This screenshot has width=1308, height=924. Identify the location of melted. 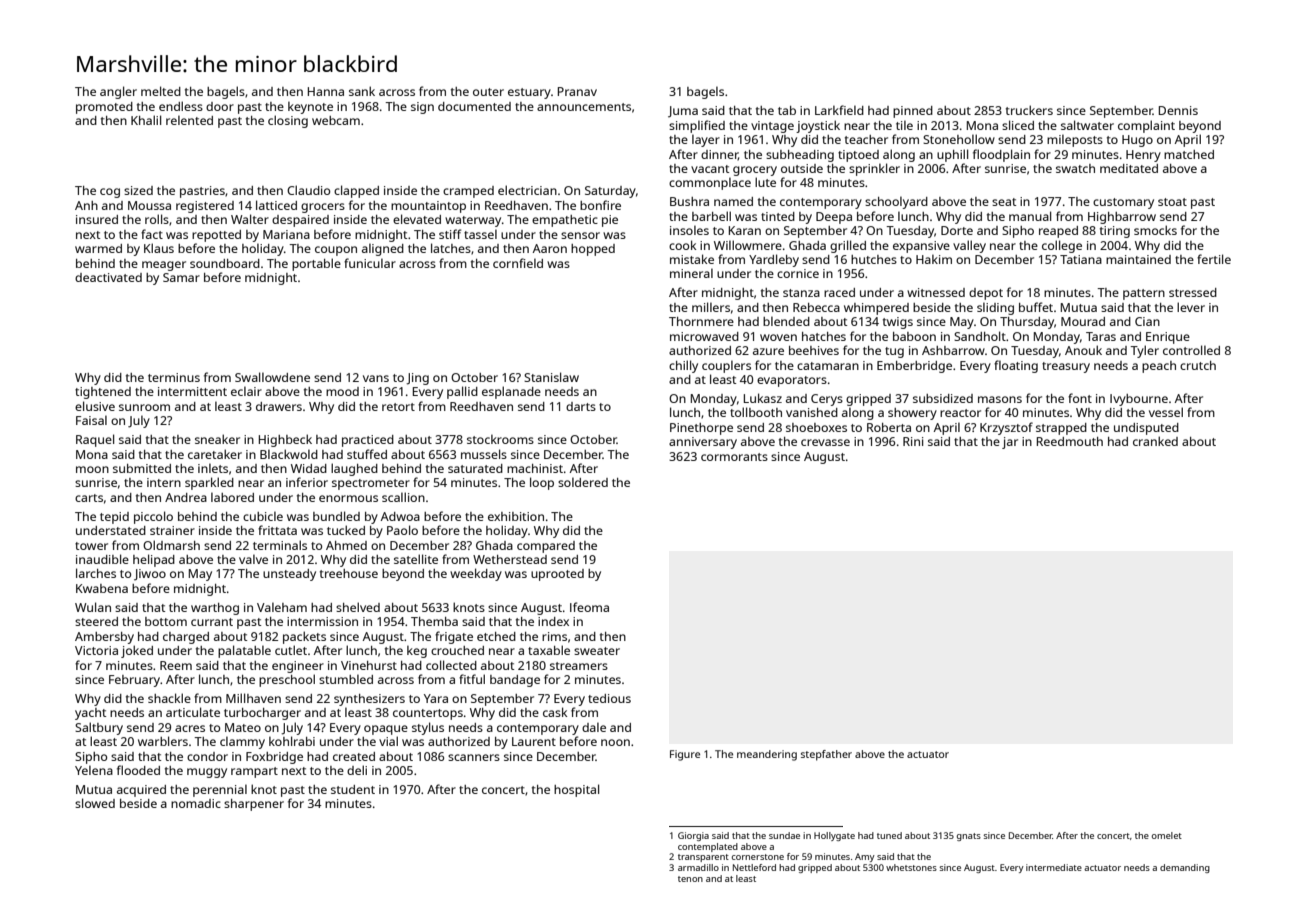
(161, 91).
